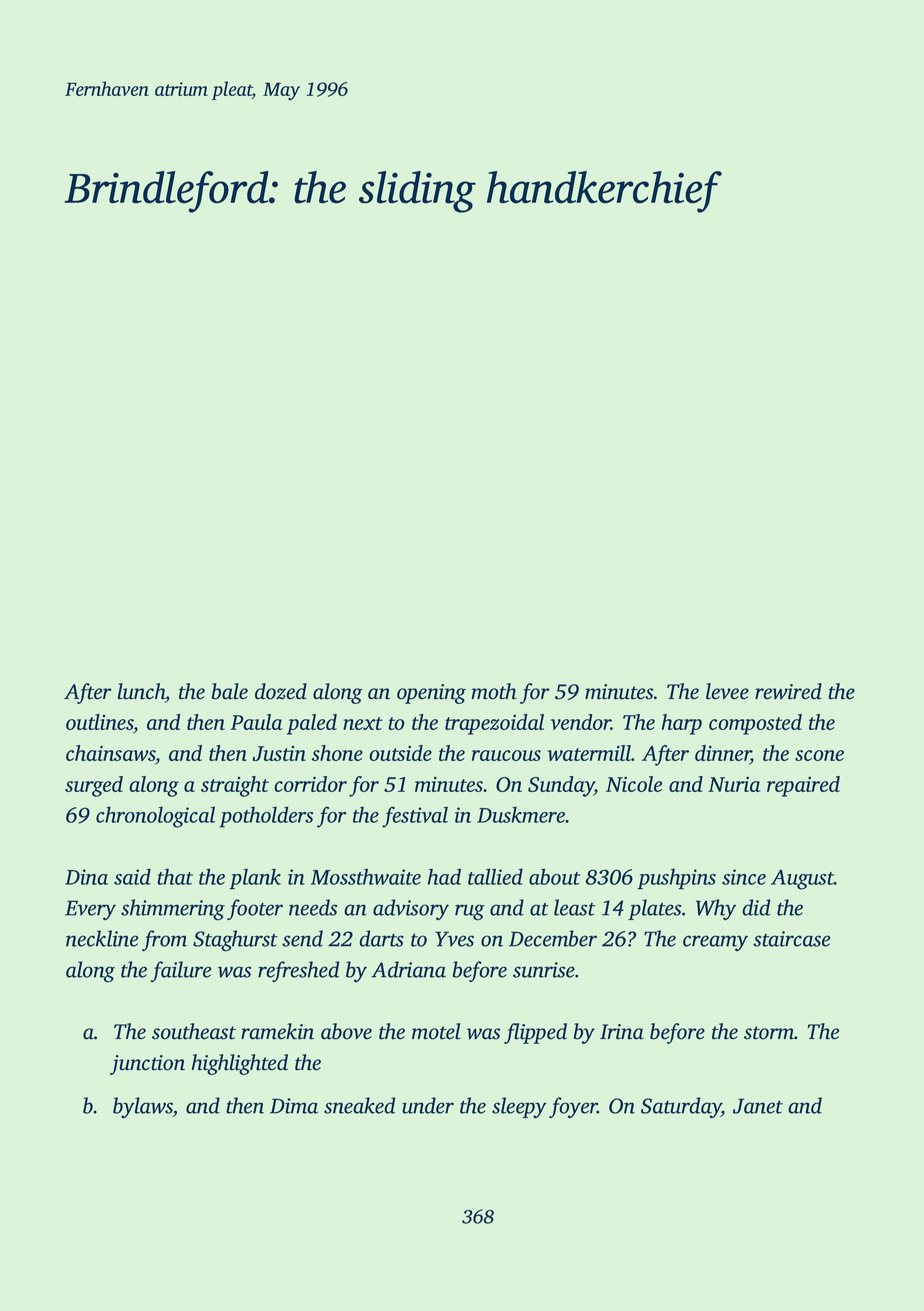 Image resolution: width=924 pixels, height=1311 pixels. Describe the element at coordinates (143, 1107) in the screenshot. I see `bylaws` at that location.
